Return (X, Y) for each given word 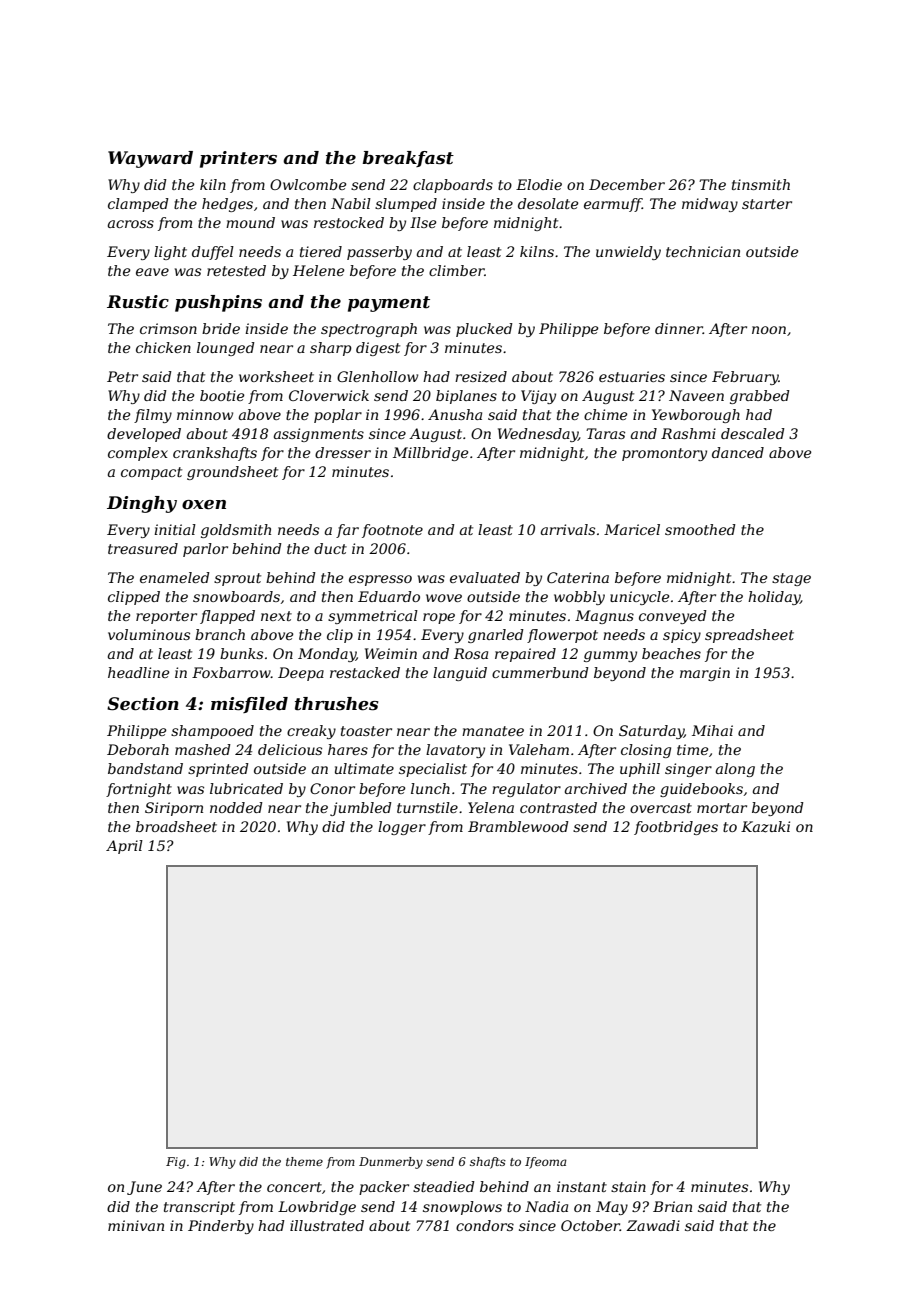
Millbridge (430, 454)
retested (236, 270)
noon (769, 330)
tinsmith (761, 184)
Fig (176, 1163)
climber (457, 270)
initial (175, 529)
